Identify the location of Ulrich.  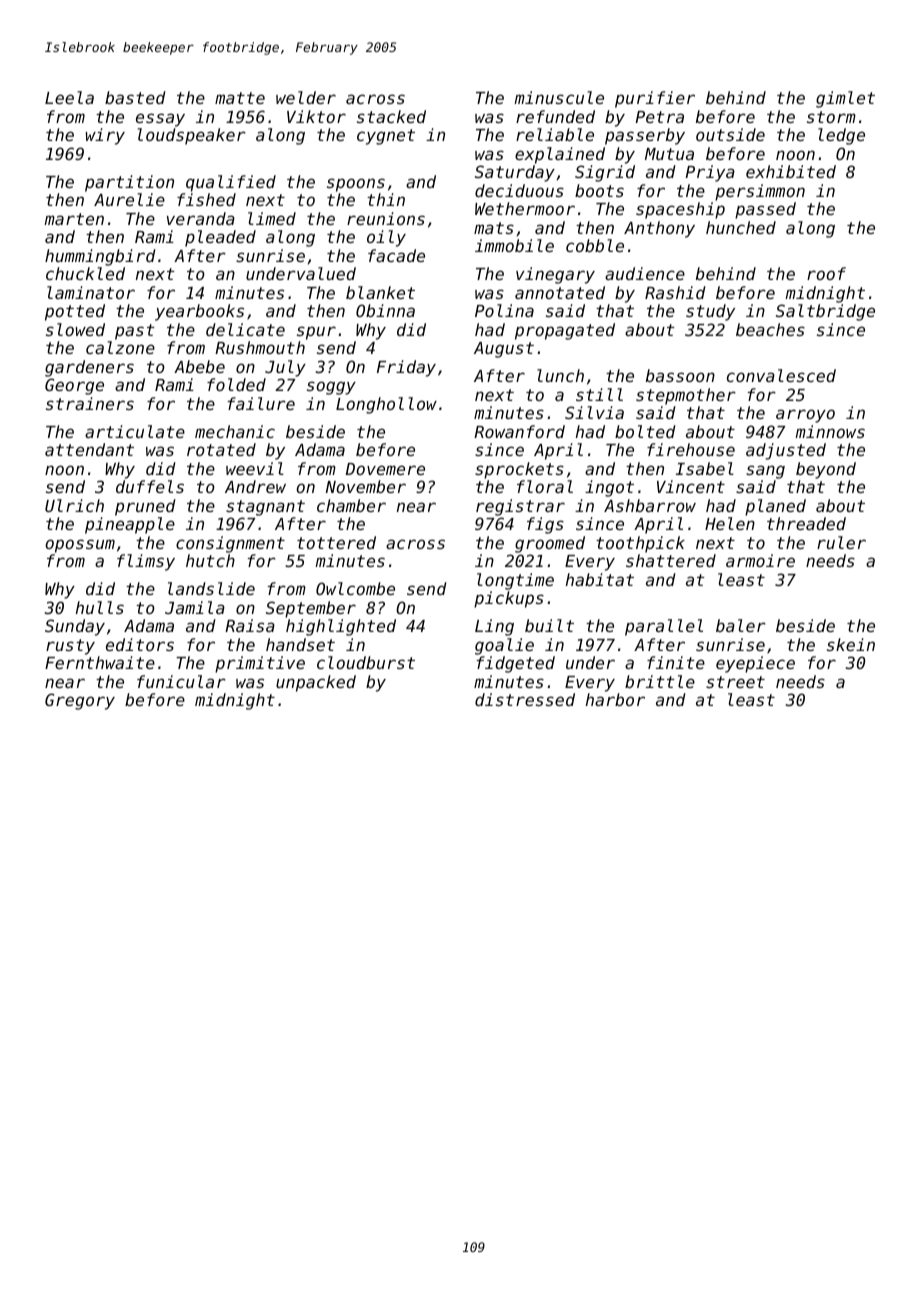
(74, 505).
